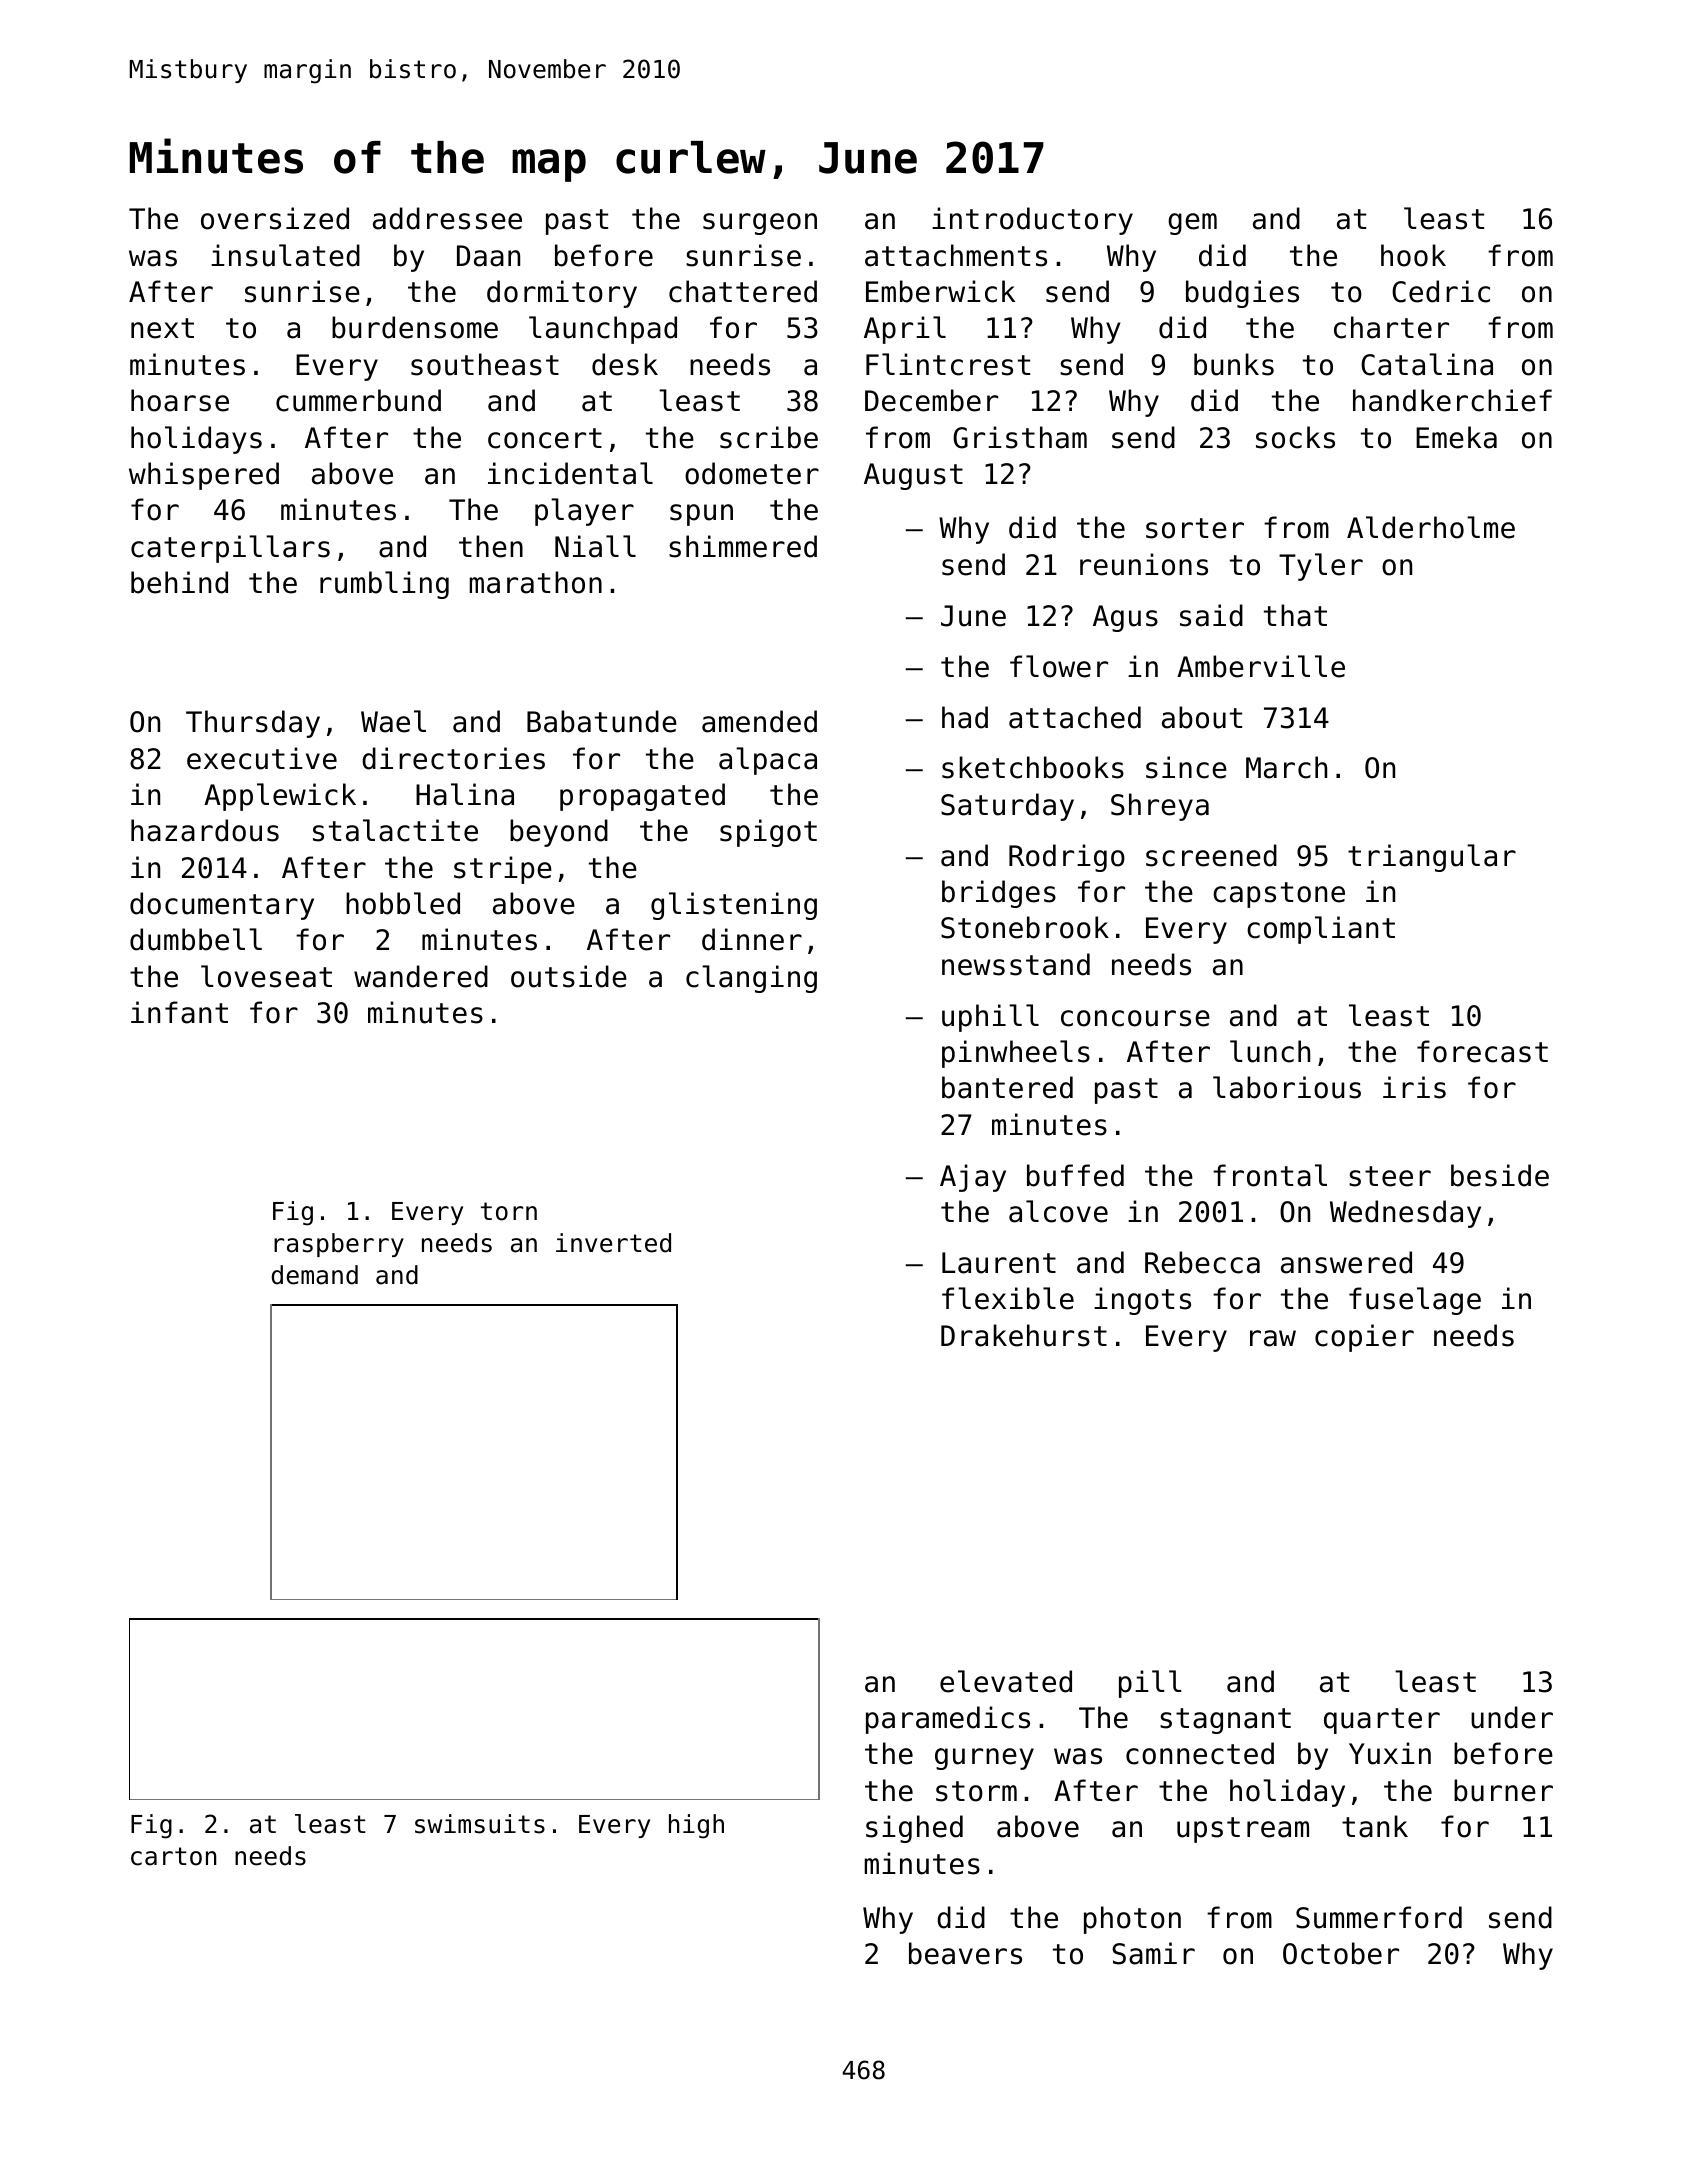  Describe the element at coordinates (196, 939) in the screenshot. I see `dumbbell` at that location.
